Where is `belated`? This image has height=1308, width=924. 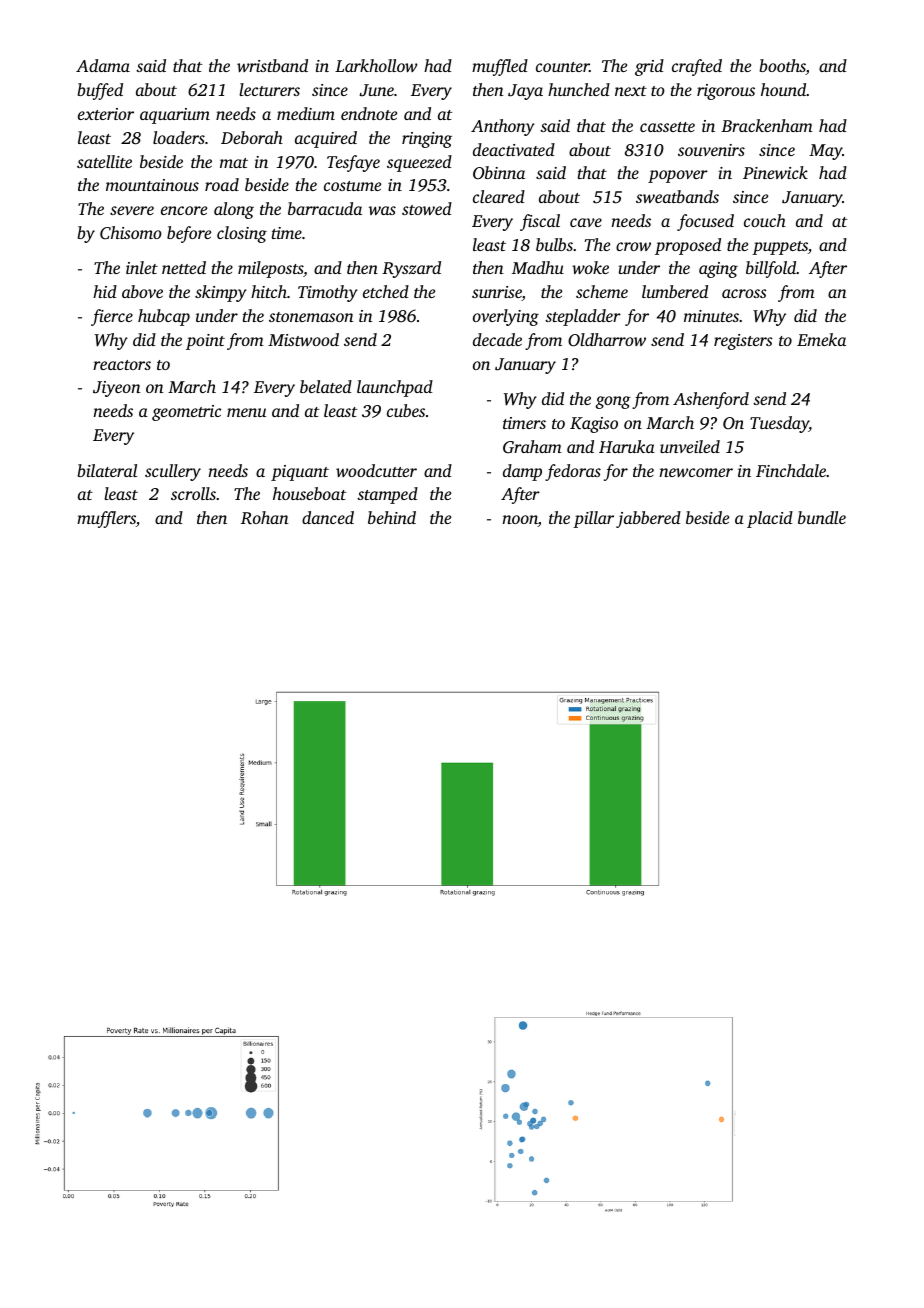
belated is located at coordinates (326, 386).
